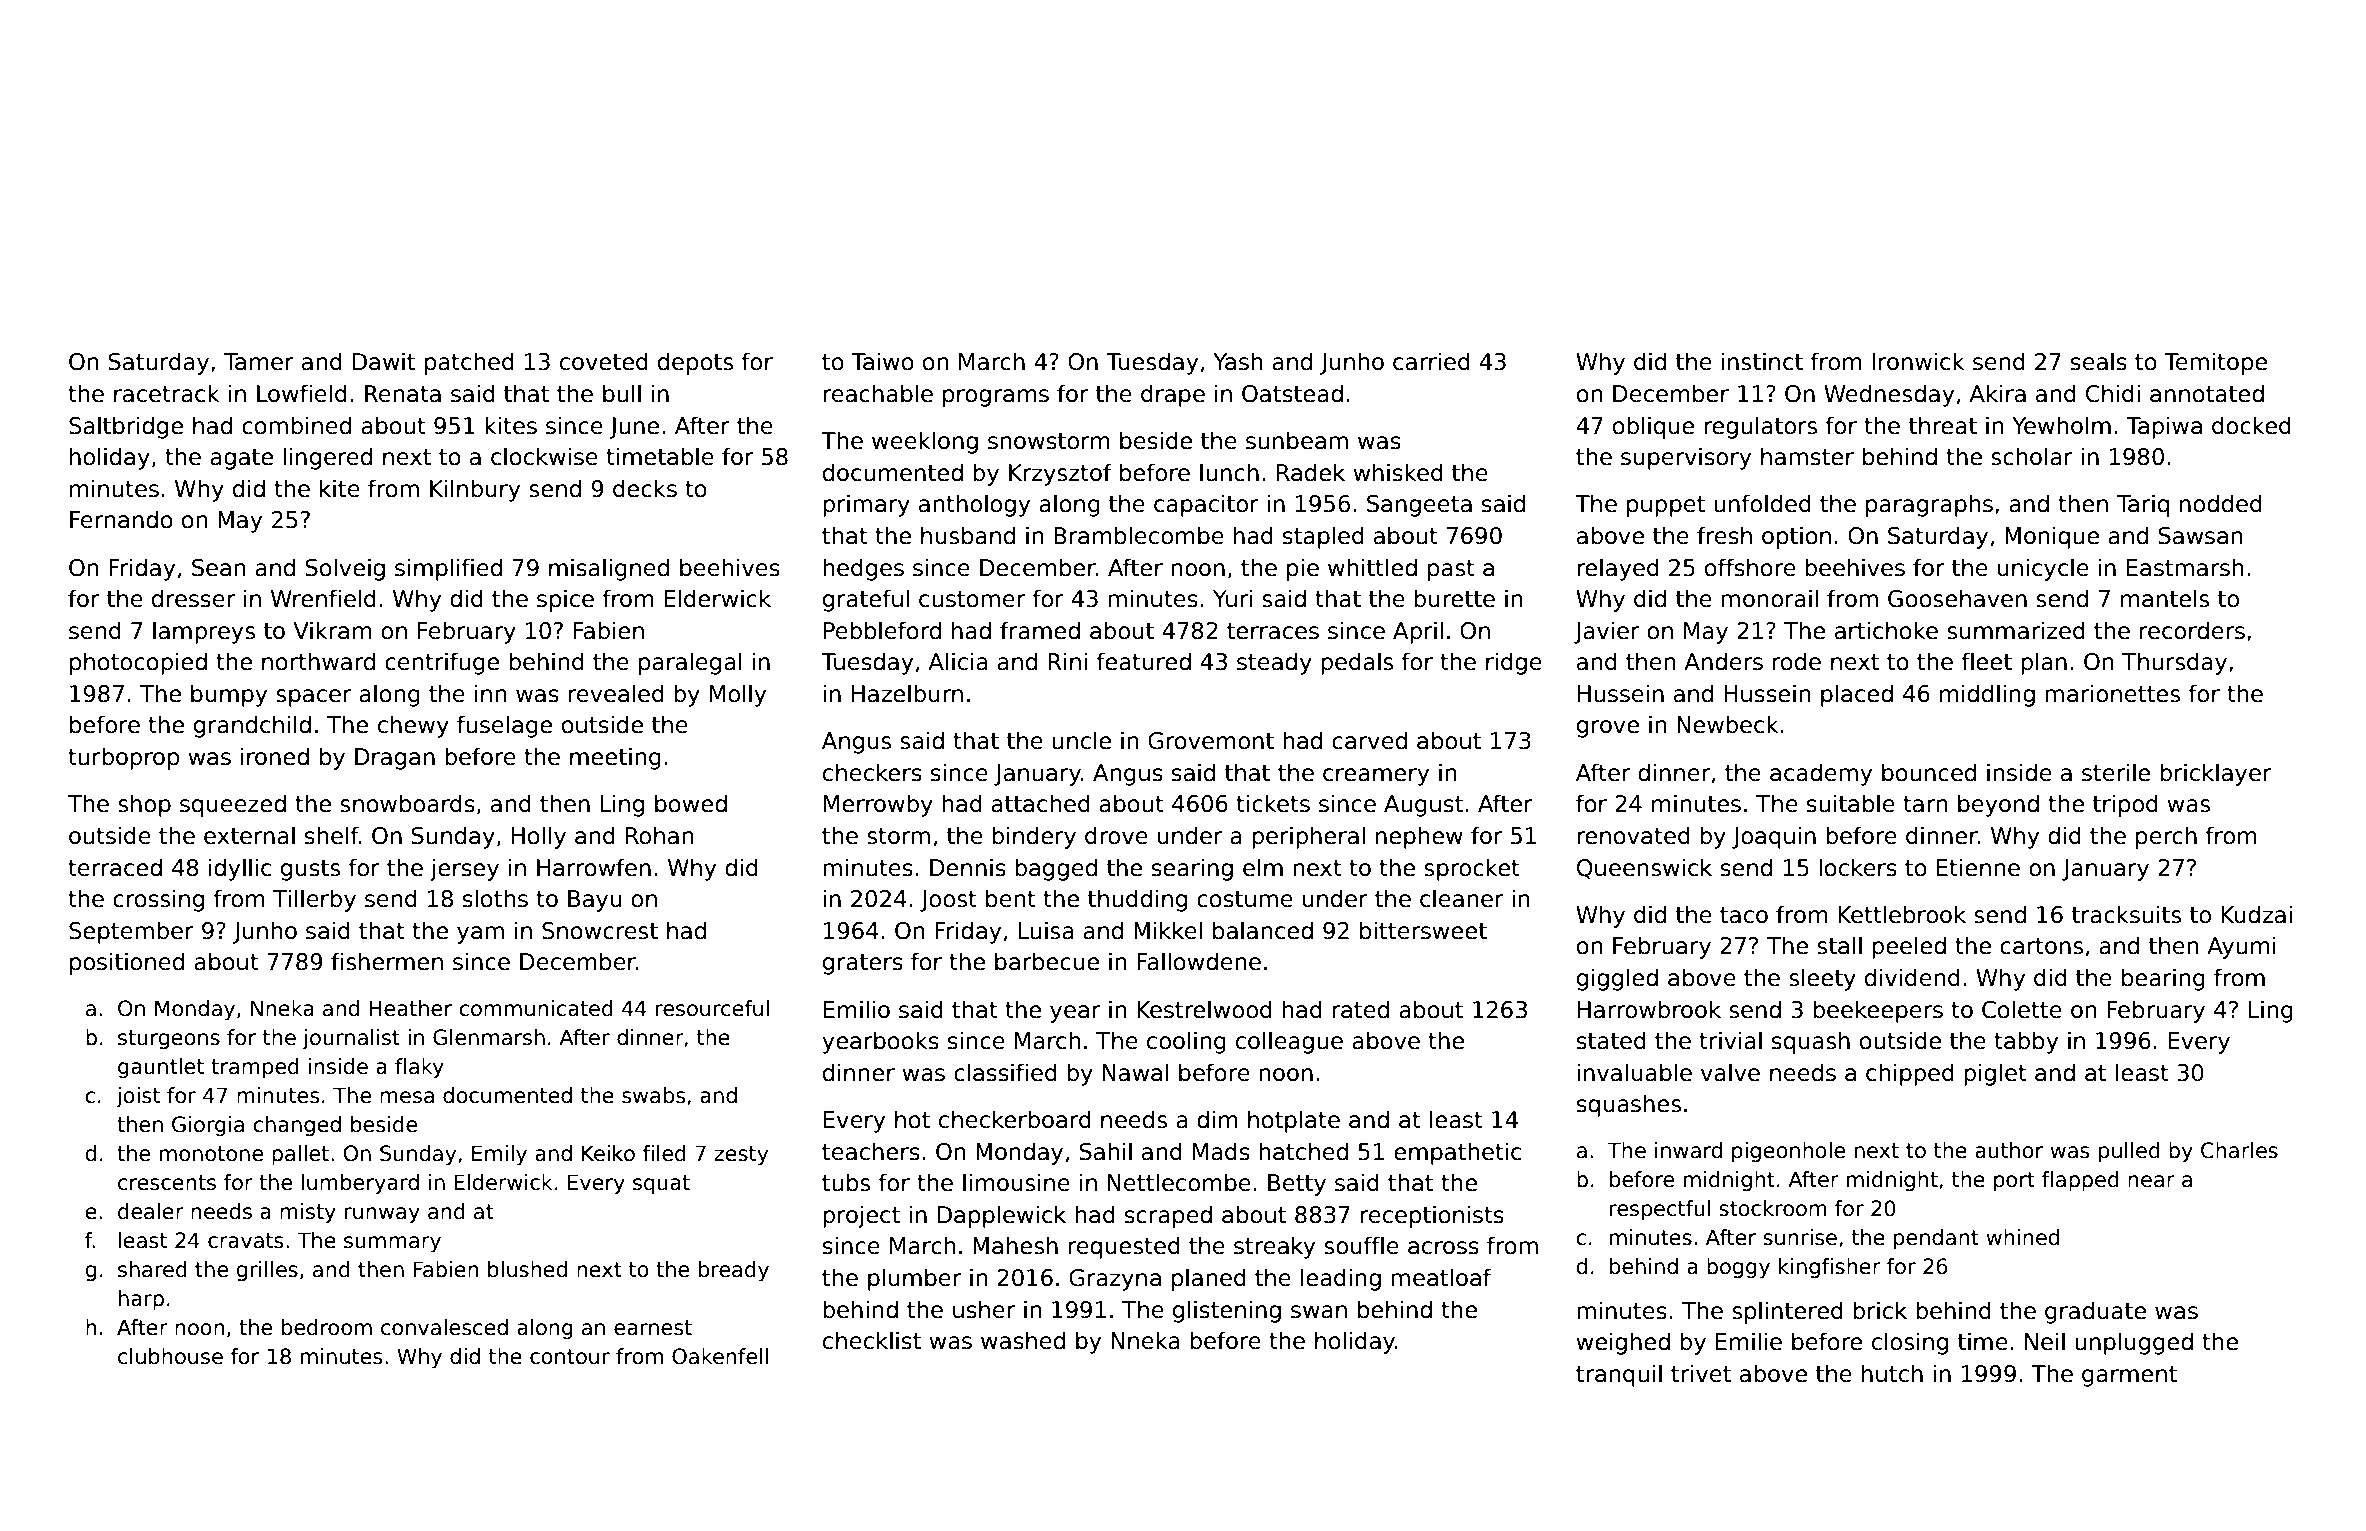 Image resolution: width=2366 pixels, height=1531 pixels. I want to click on earnest, so click(653, 1328).
